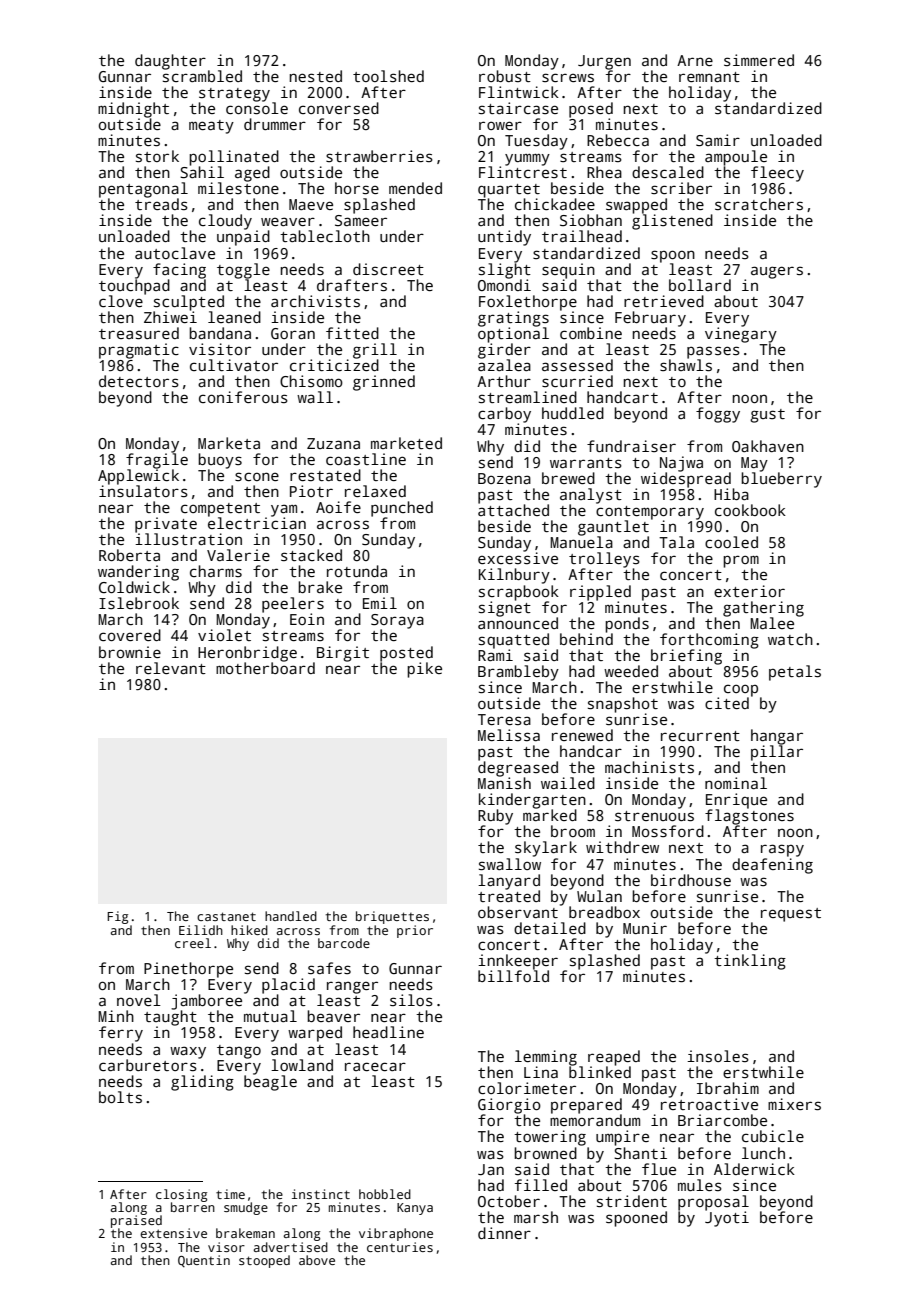 The image size is (924, 1308). What do you see at coordinates (709, 77) in the screenshot?
I see `remnant` at bounding box center [709, 77].
